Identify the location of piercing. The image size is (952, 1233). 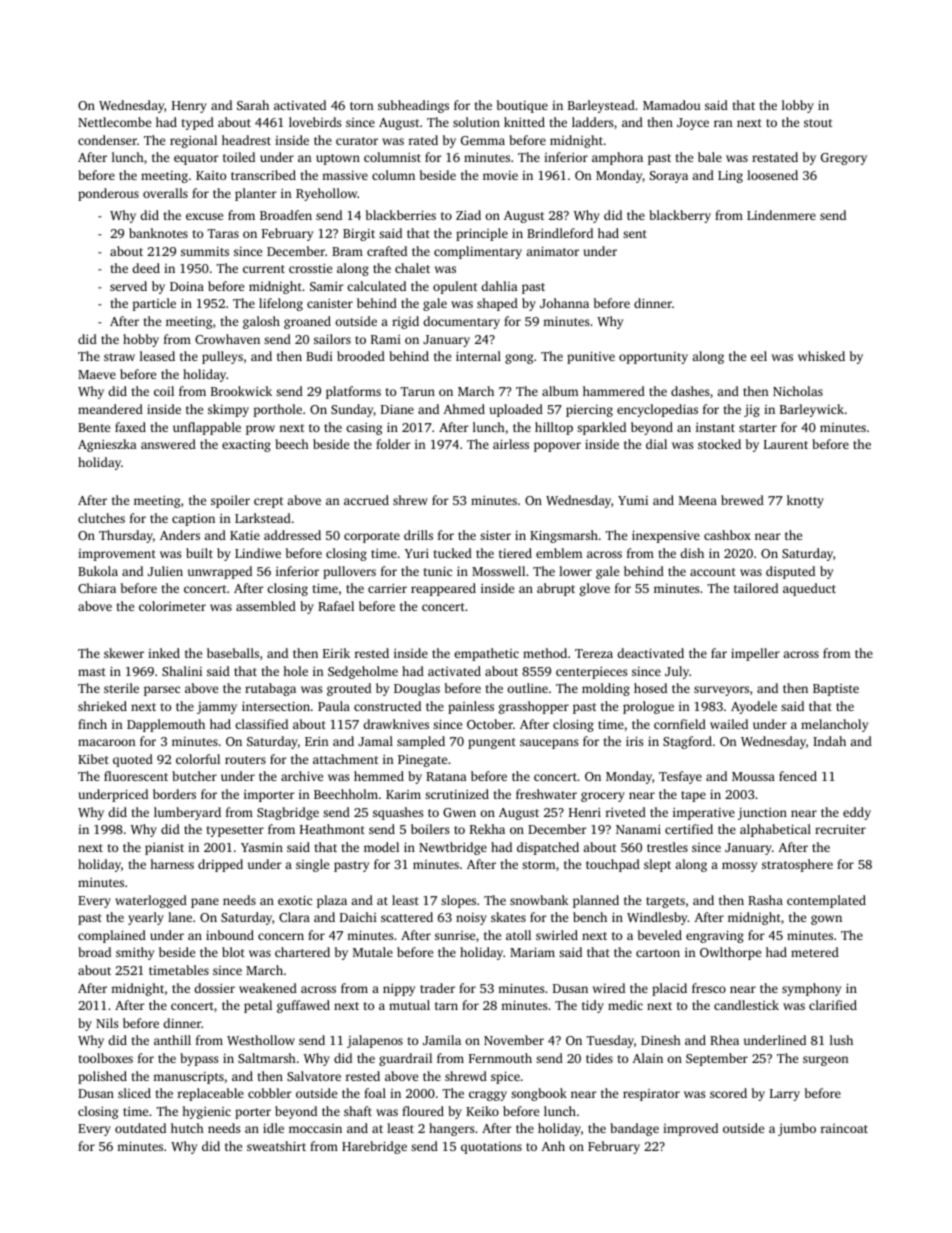
(589, 411).
